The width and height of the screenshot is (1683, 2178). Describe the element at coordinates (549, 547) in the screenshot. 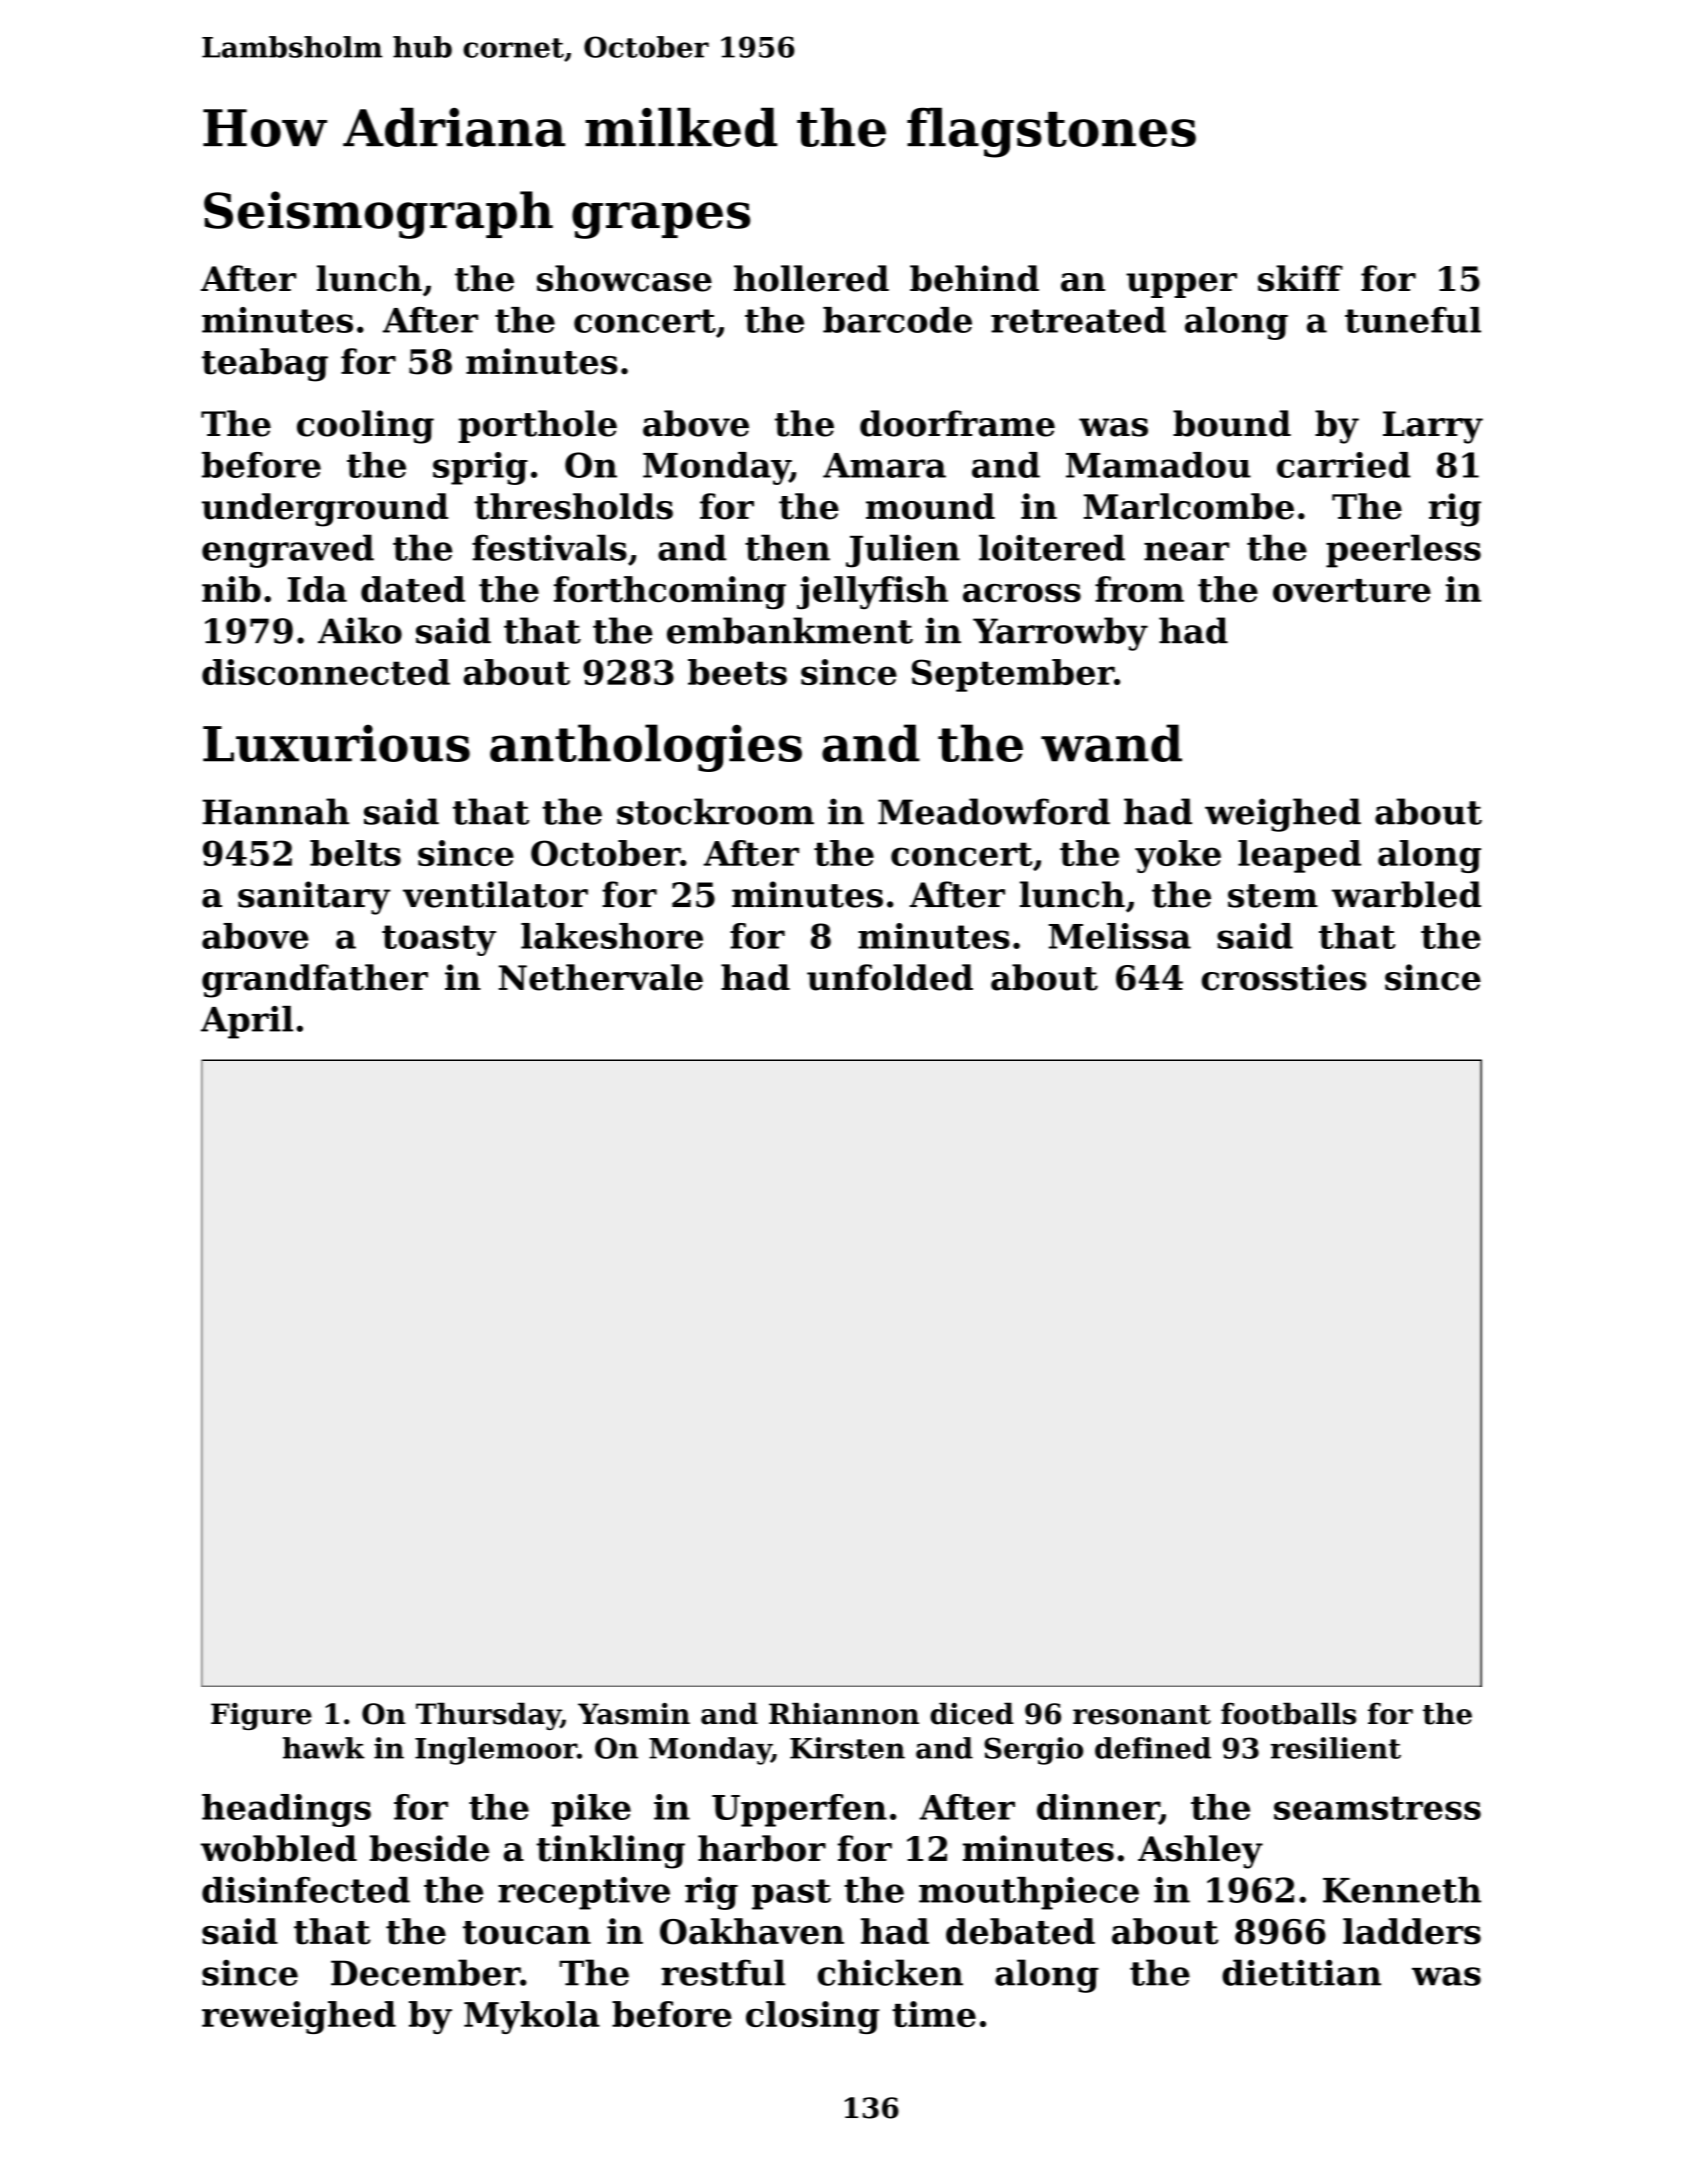

I see `festivals` at that location.
